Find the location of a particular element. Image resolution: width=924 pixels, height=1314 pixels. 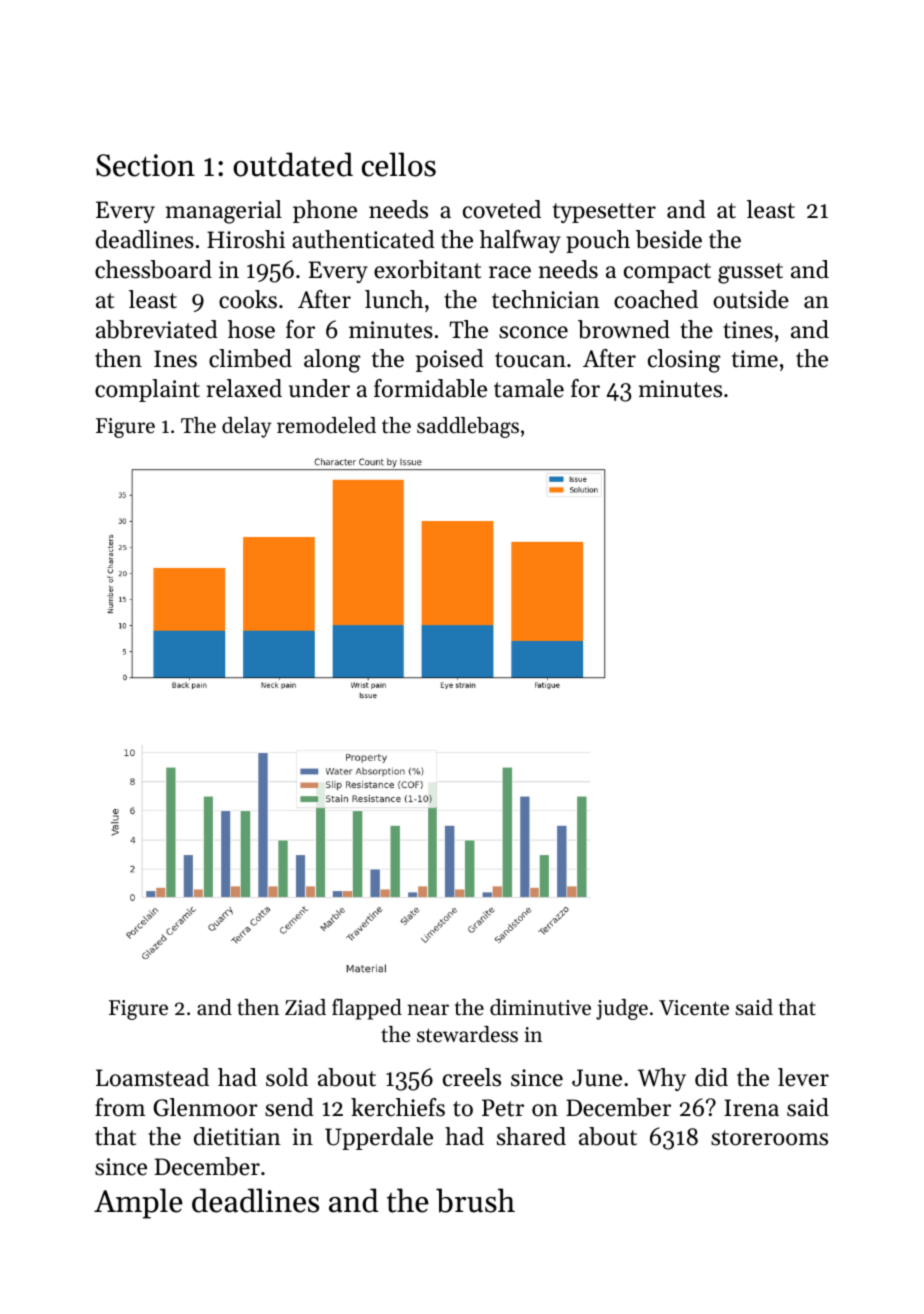

Ample is located at coordinates (138, 1203).
